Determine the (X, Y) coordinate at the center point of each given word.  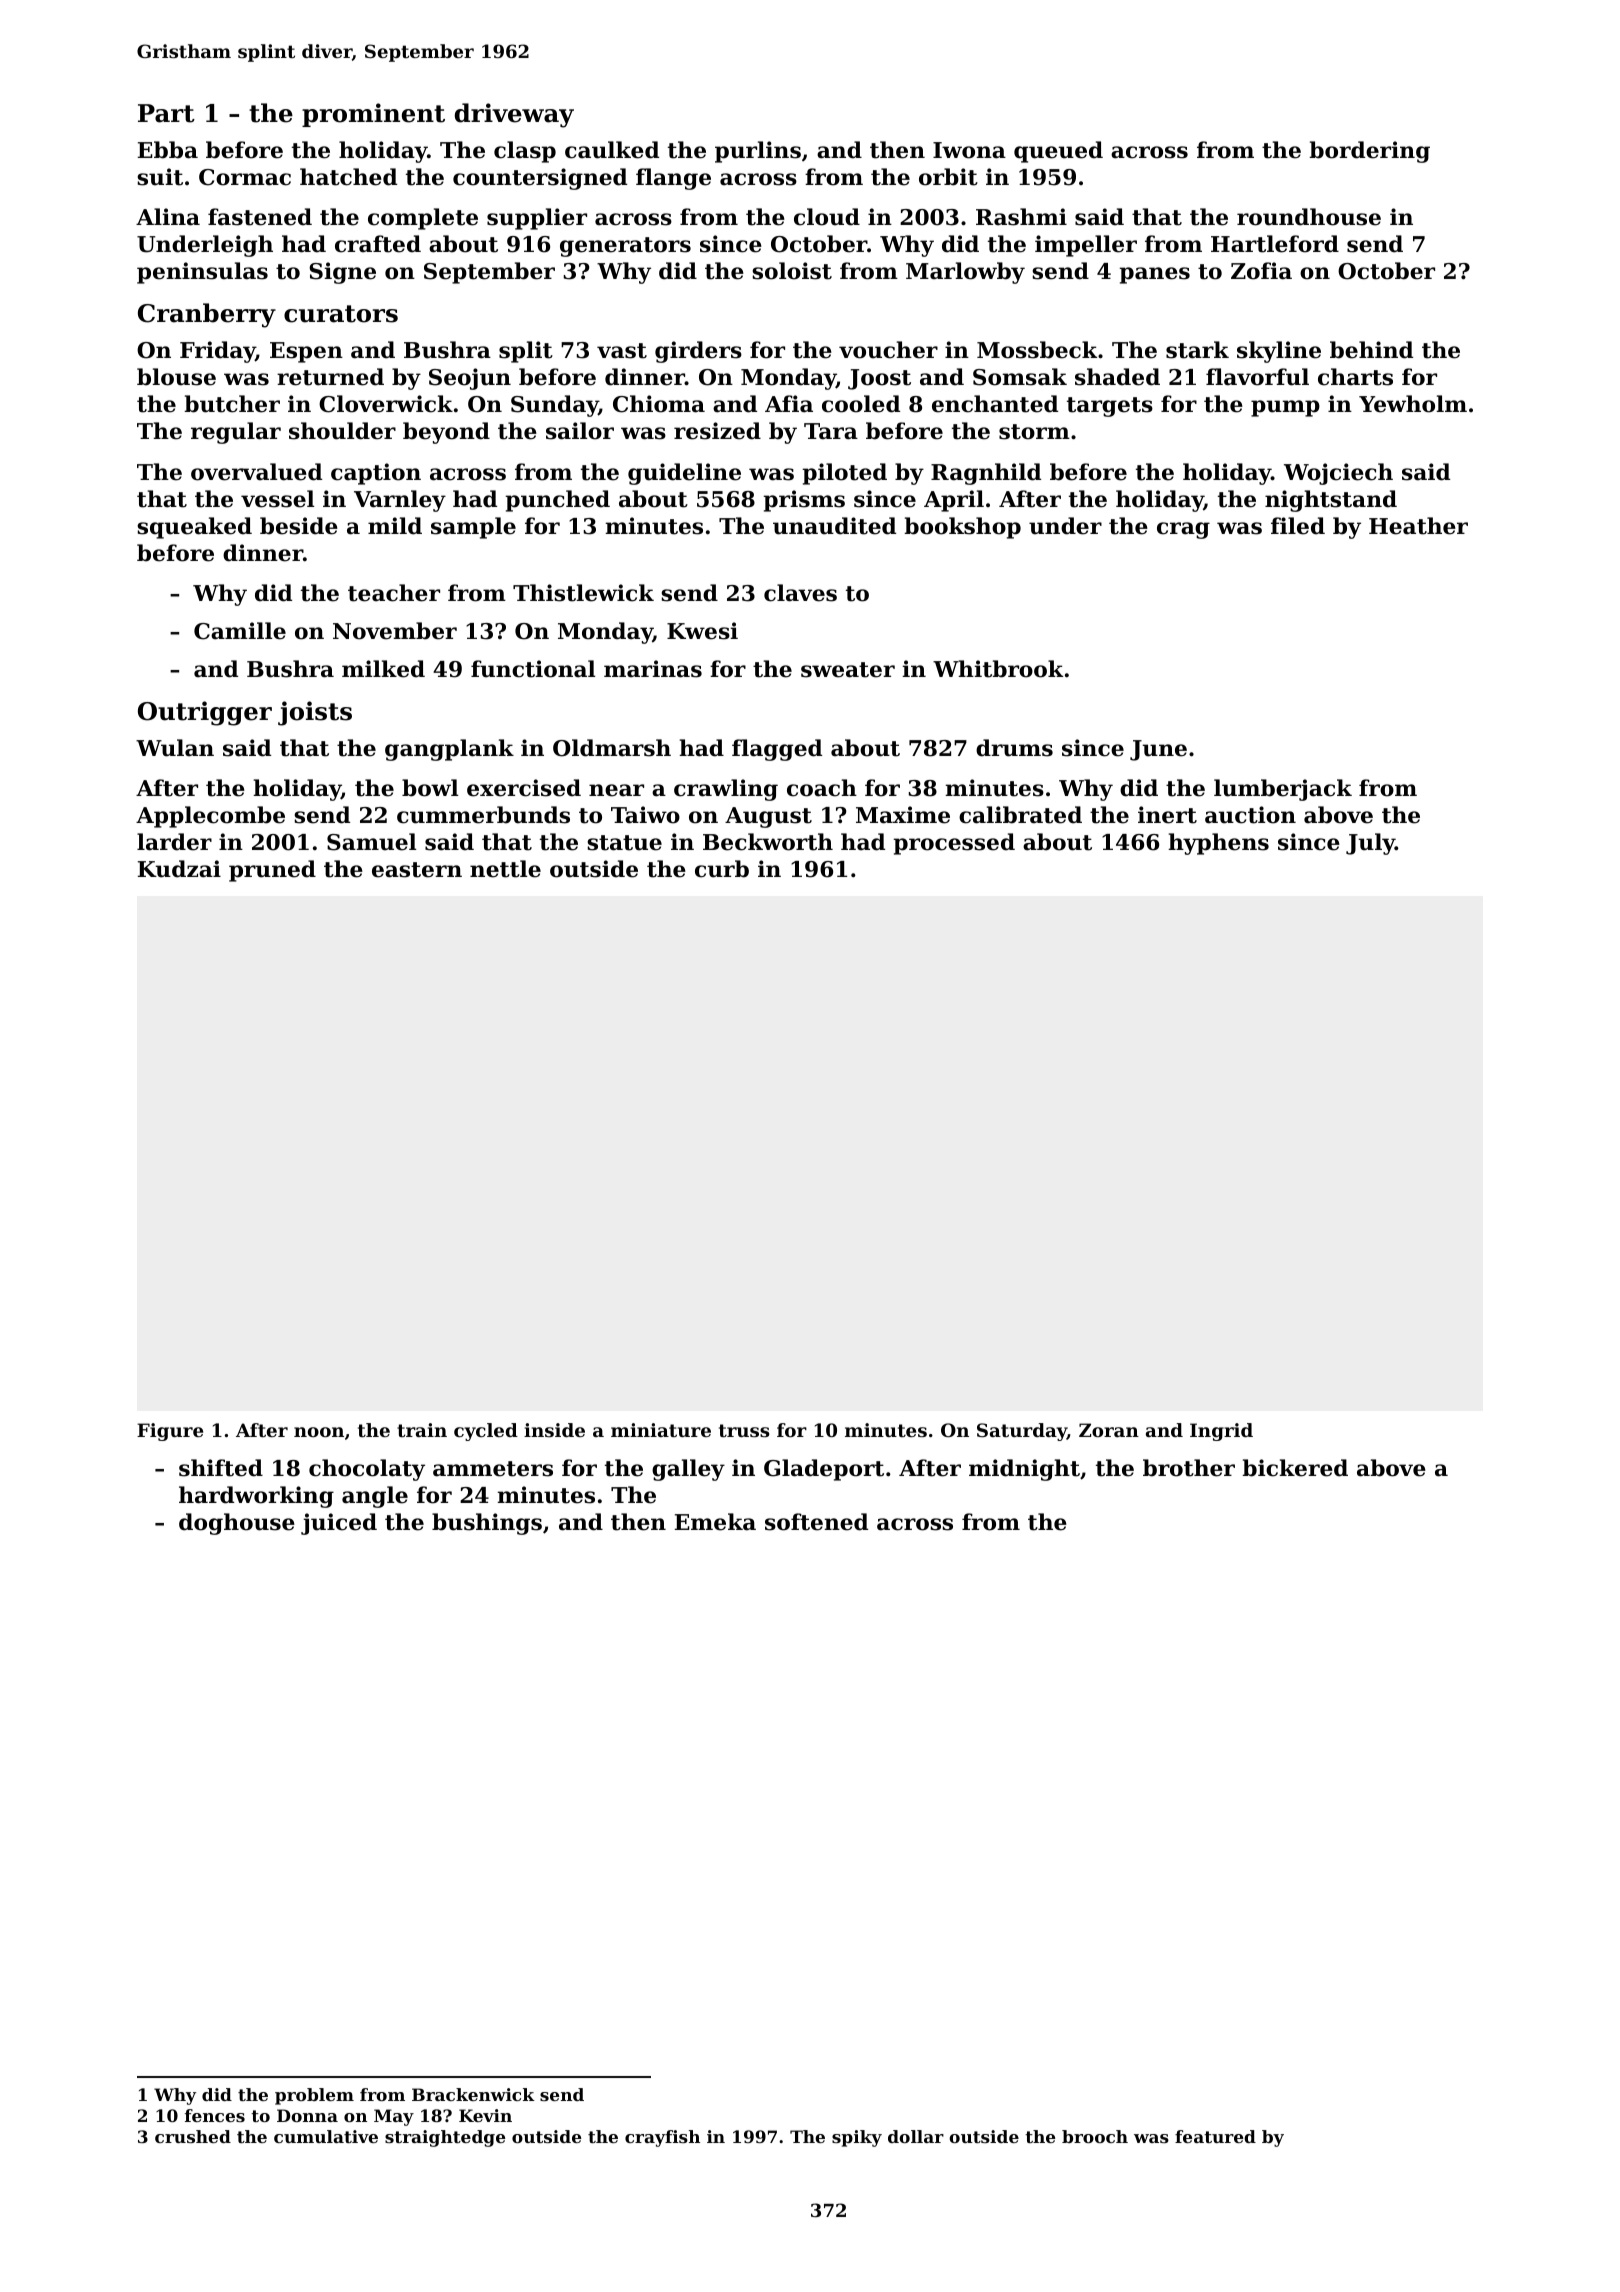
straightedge (445, 2138)
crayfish (662, 2138)
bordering (1369, 152)
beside (299, 526)
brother (1189, 1468)
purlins (758, 152)
